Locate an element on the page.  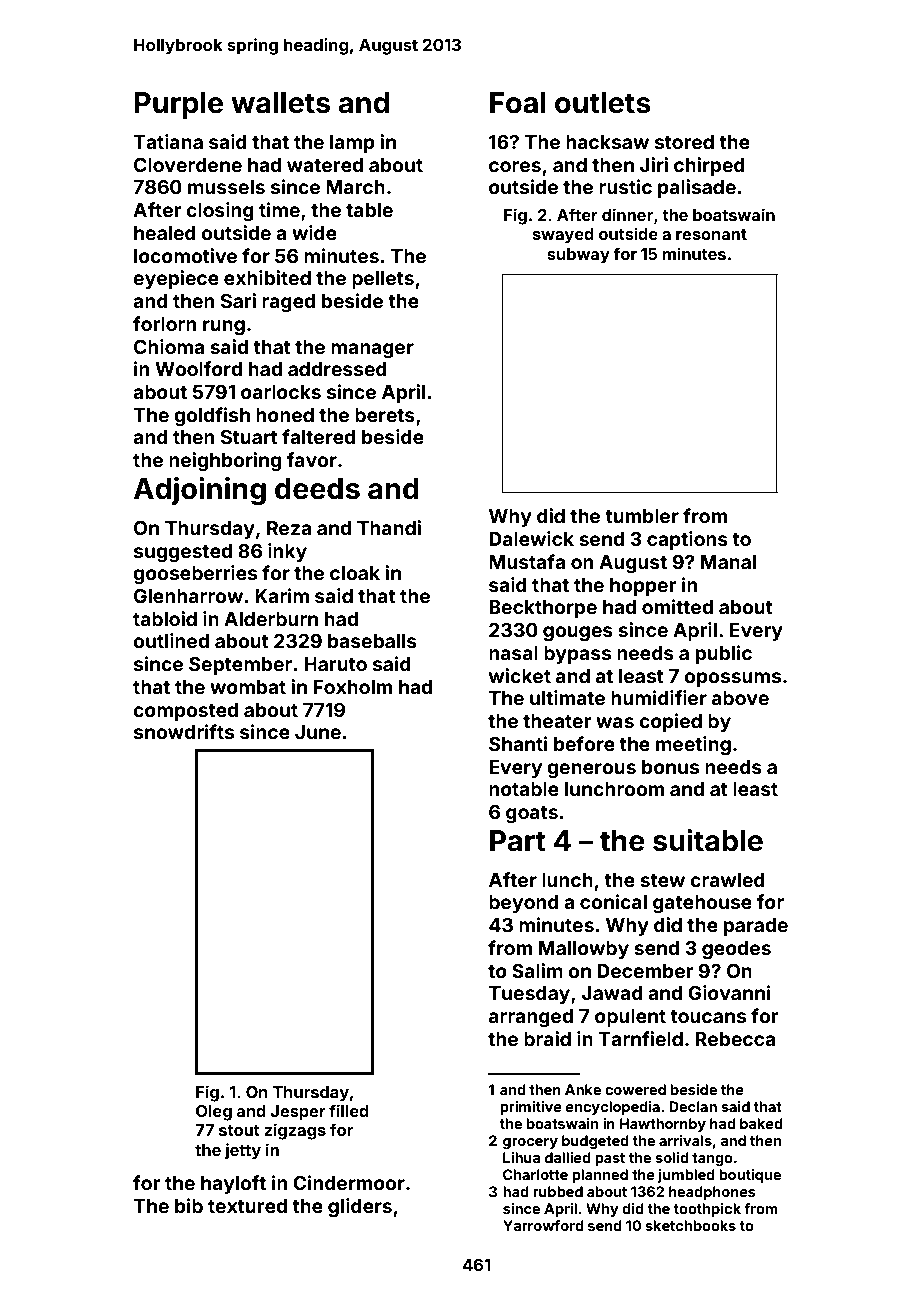
manager is located at coordinates (372, 350).
